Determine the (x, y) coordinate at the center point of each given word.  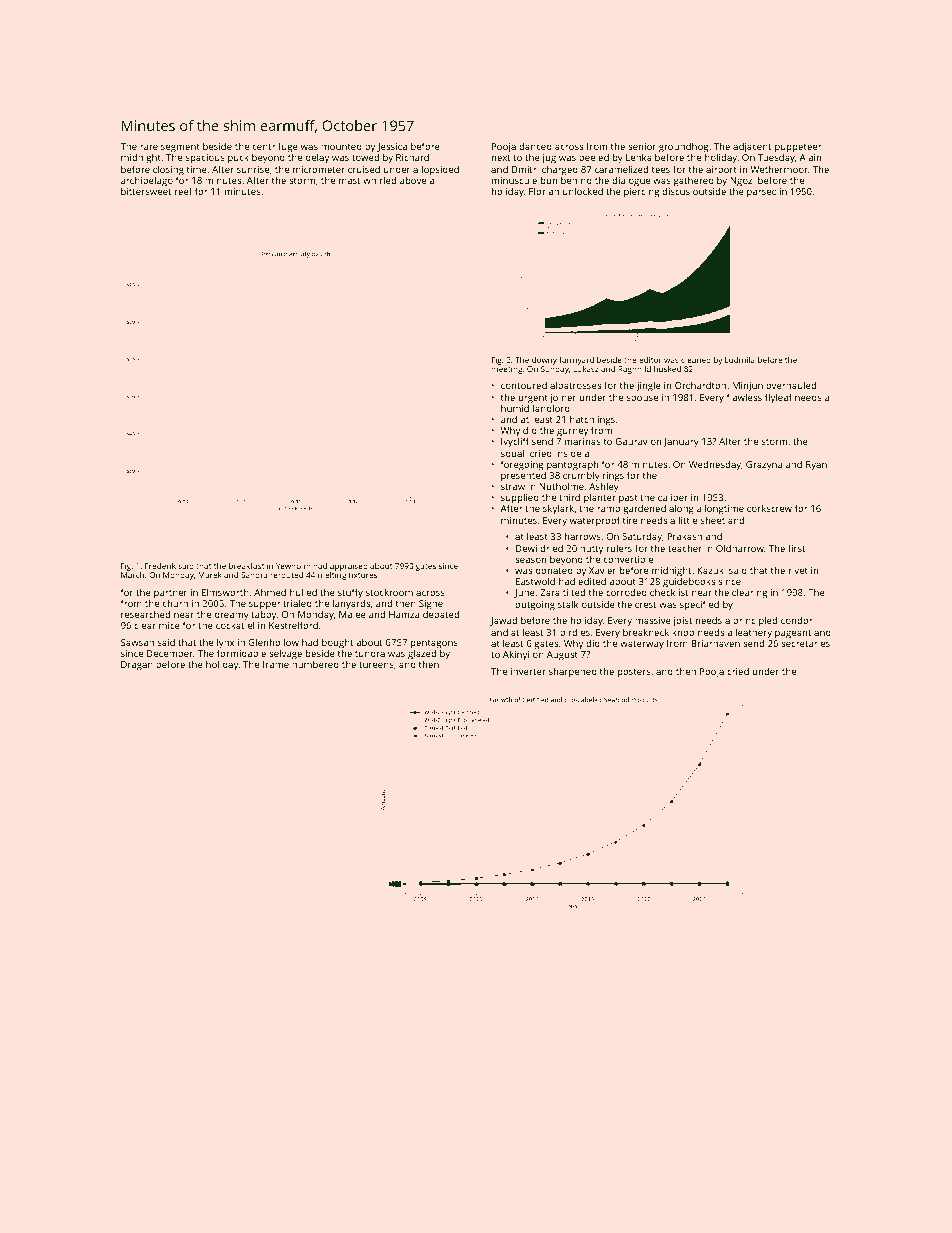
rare (149, 147)
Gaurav (632, 441)
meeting (506, 370)
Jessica (392, 148)
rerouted (286, 575)
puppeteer (798, 149)
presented (523, 476)
